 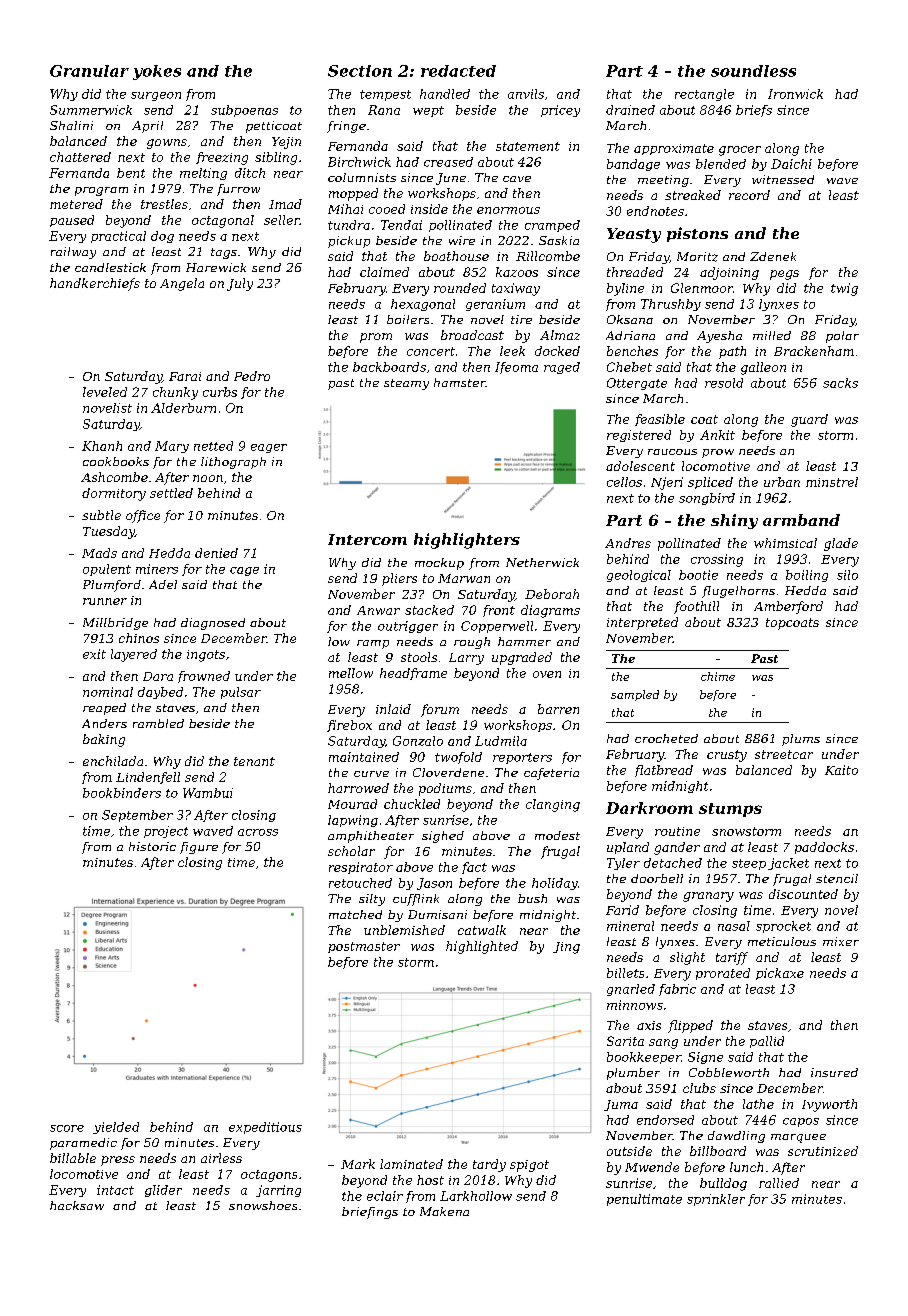 I want to click on catwalk, so click(x=482, y=930).
